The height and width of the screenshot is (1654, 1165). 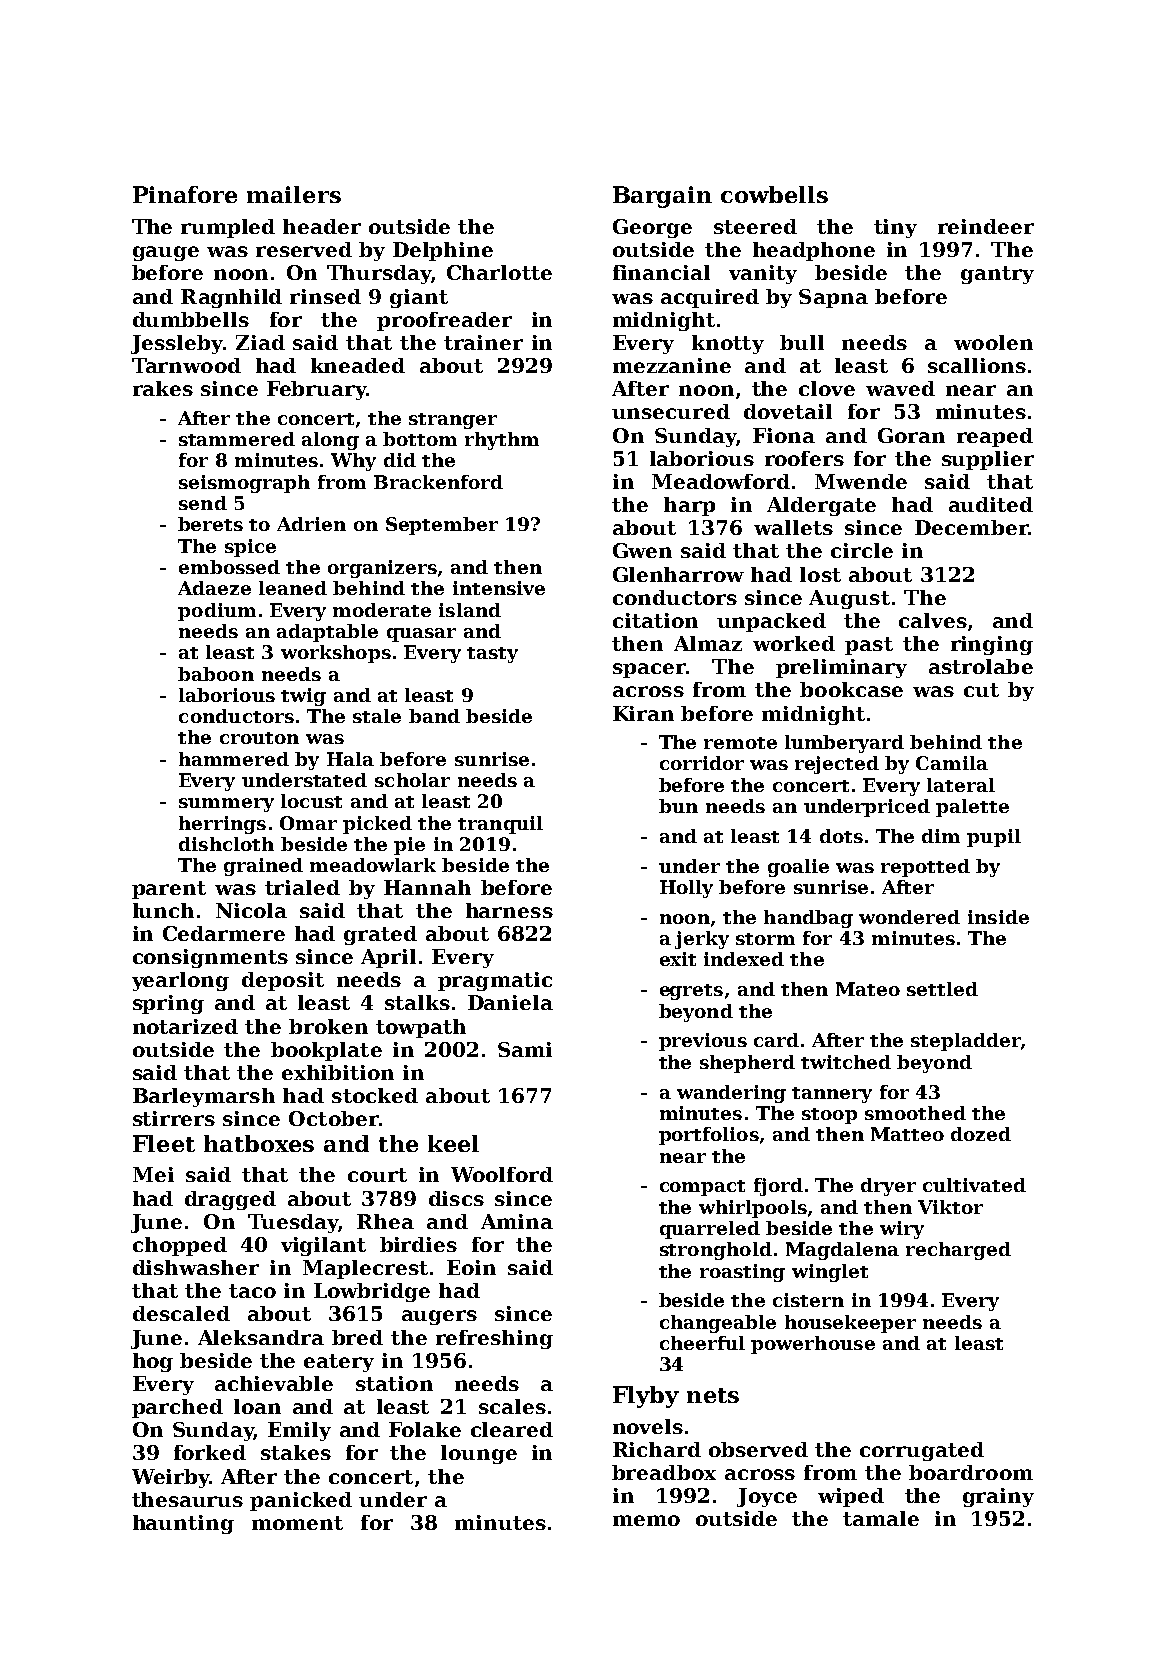 I want to click on kneaded, so click(x=358, y=365).
